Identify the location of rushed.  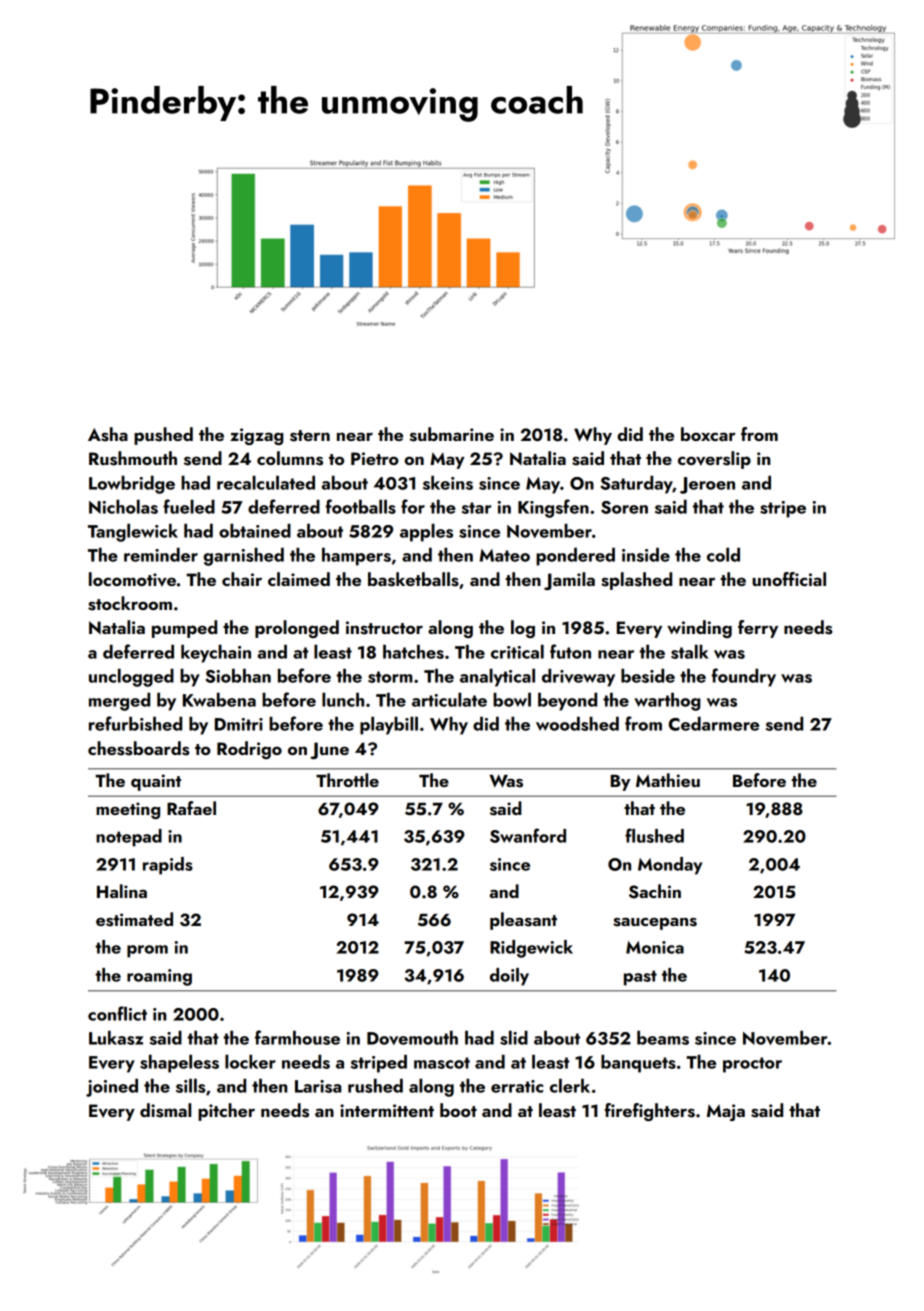
(375, 1085).
